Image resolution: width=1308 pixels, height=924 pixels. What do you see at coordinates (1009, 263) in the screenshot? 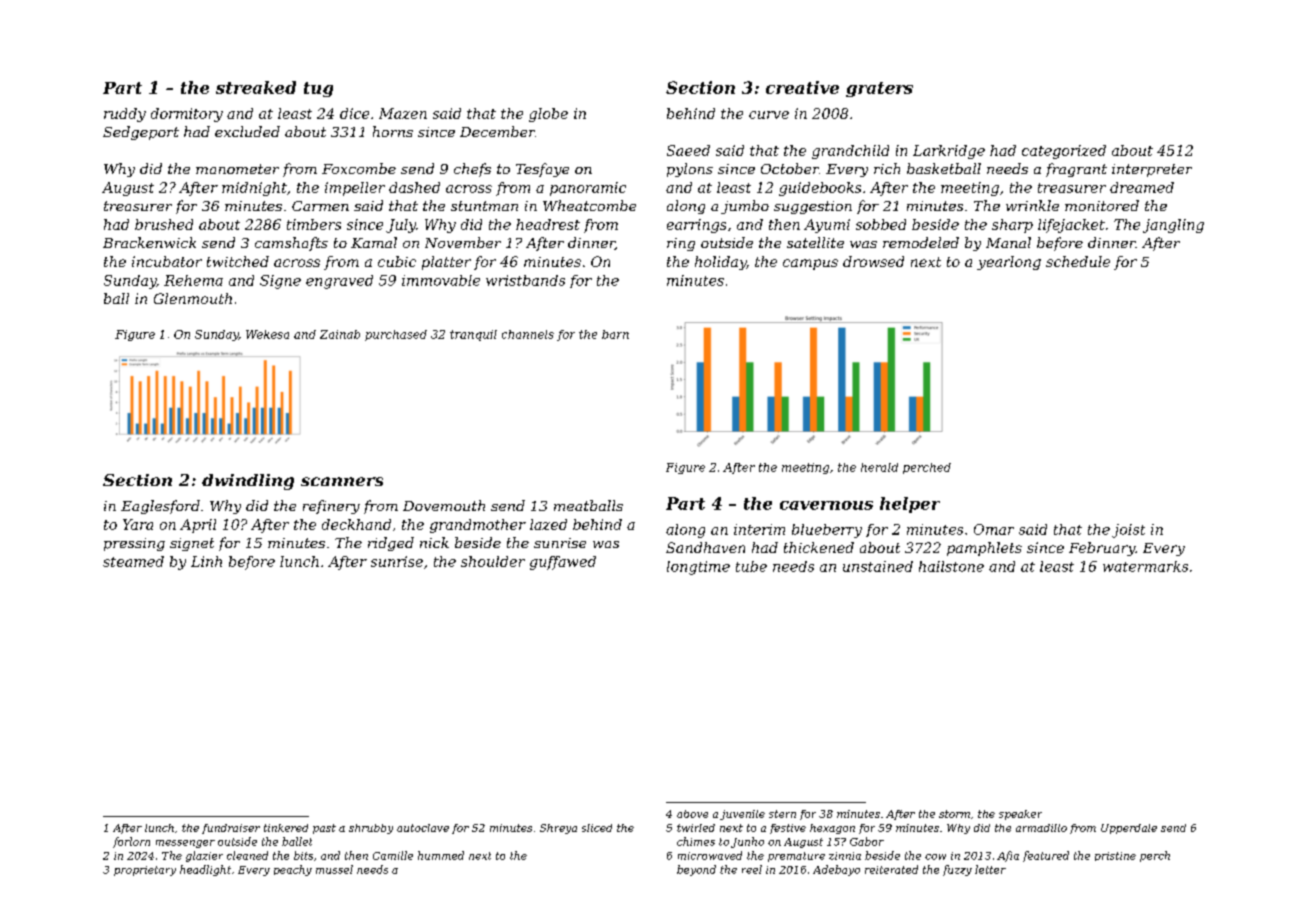
I see `yearlong` at bounding box center [1009, 263].
